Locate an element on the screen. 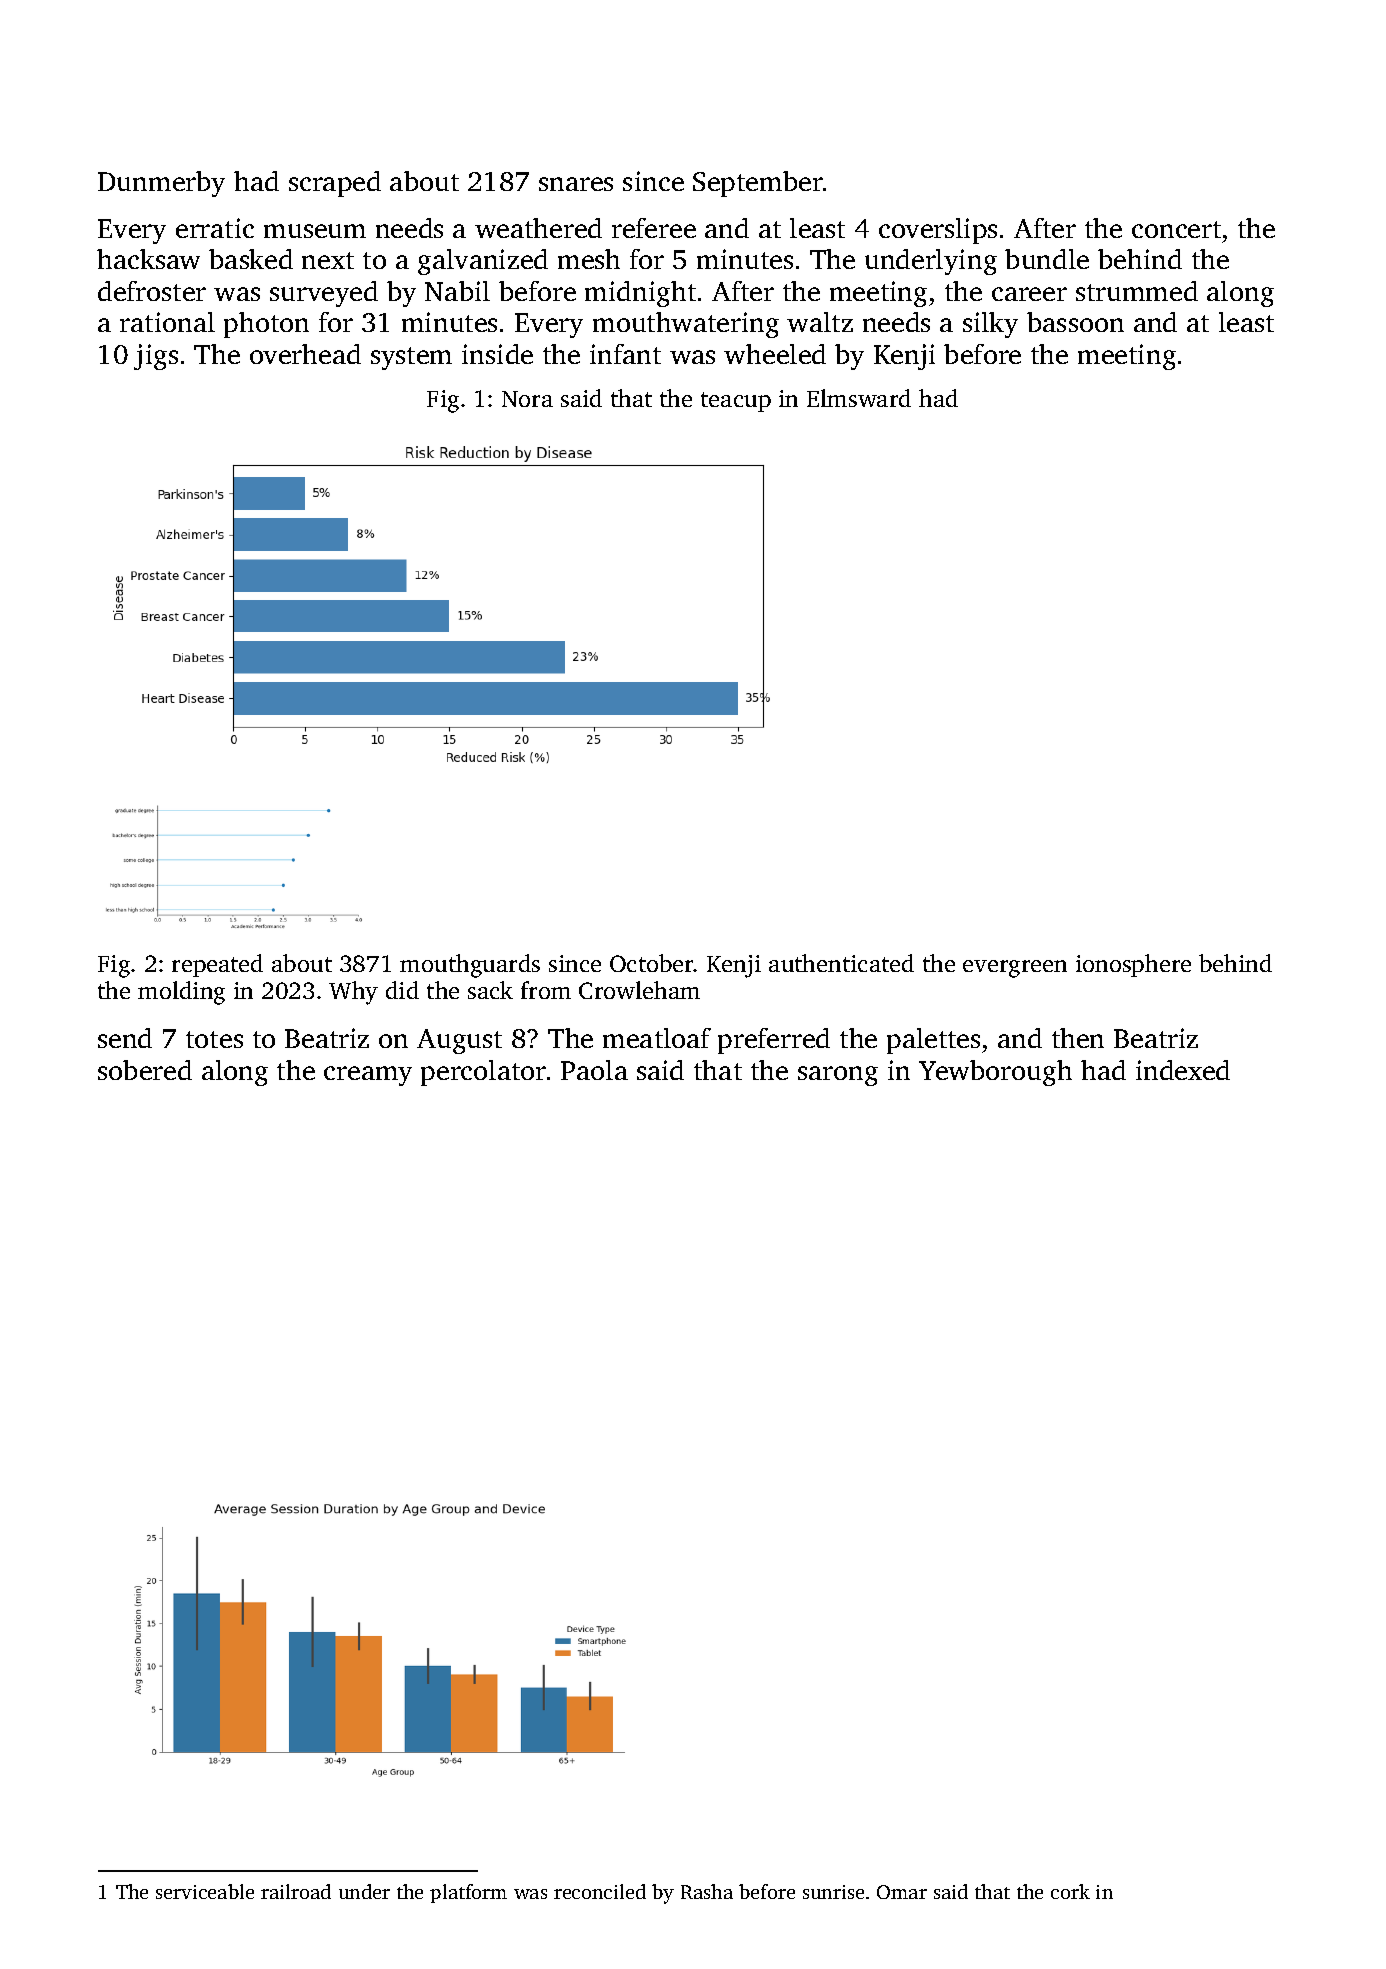 This screenshot has height=1969, width=1386. platform is located at coordinates (468, 1893).
